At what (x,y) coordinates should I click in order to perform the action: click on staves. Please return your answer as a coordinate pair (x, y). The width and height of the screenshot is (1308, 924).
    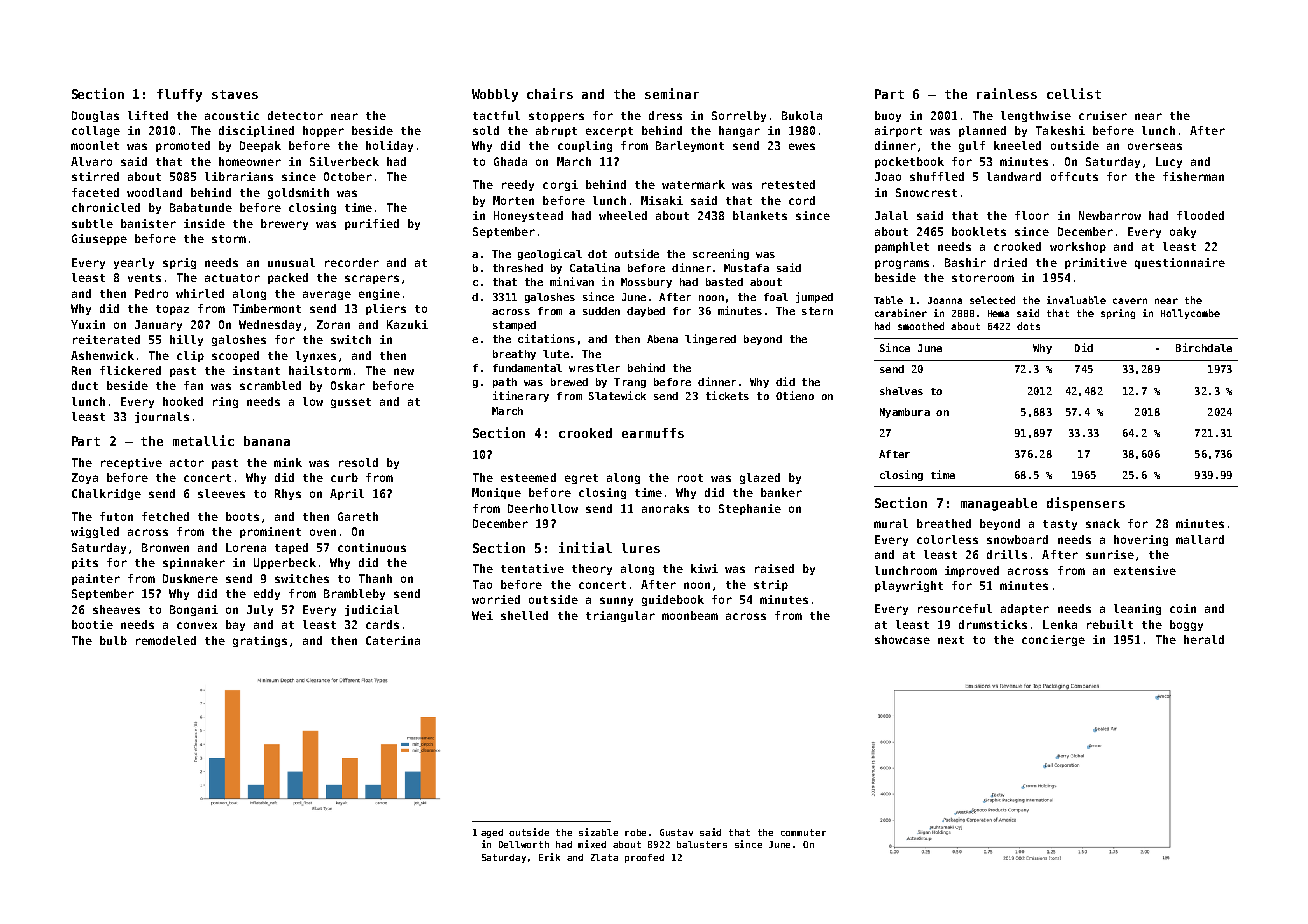
    Looking at the image, I should click on (235, 94).
